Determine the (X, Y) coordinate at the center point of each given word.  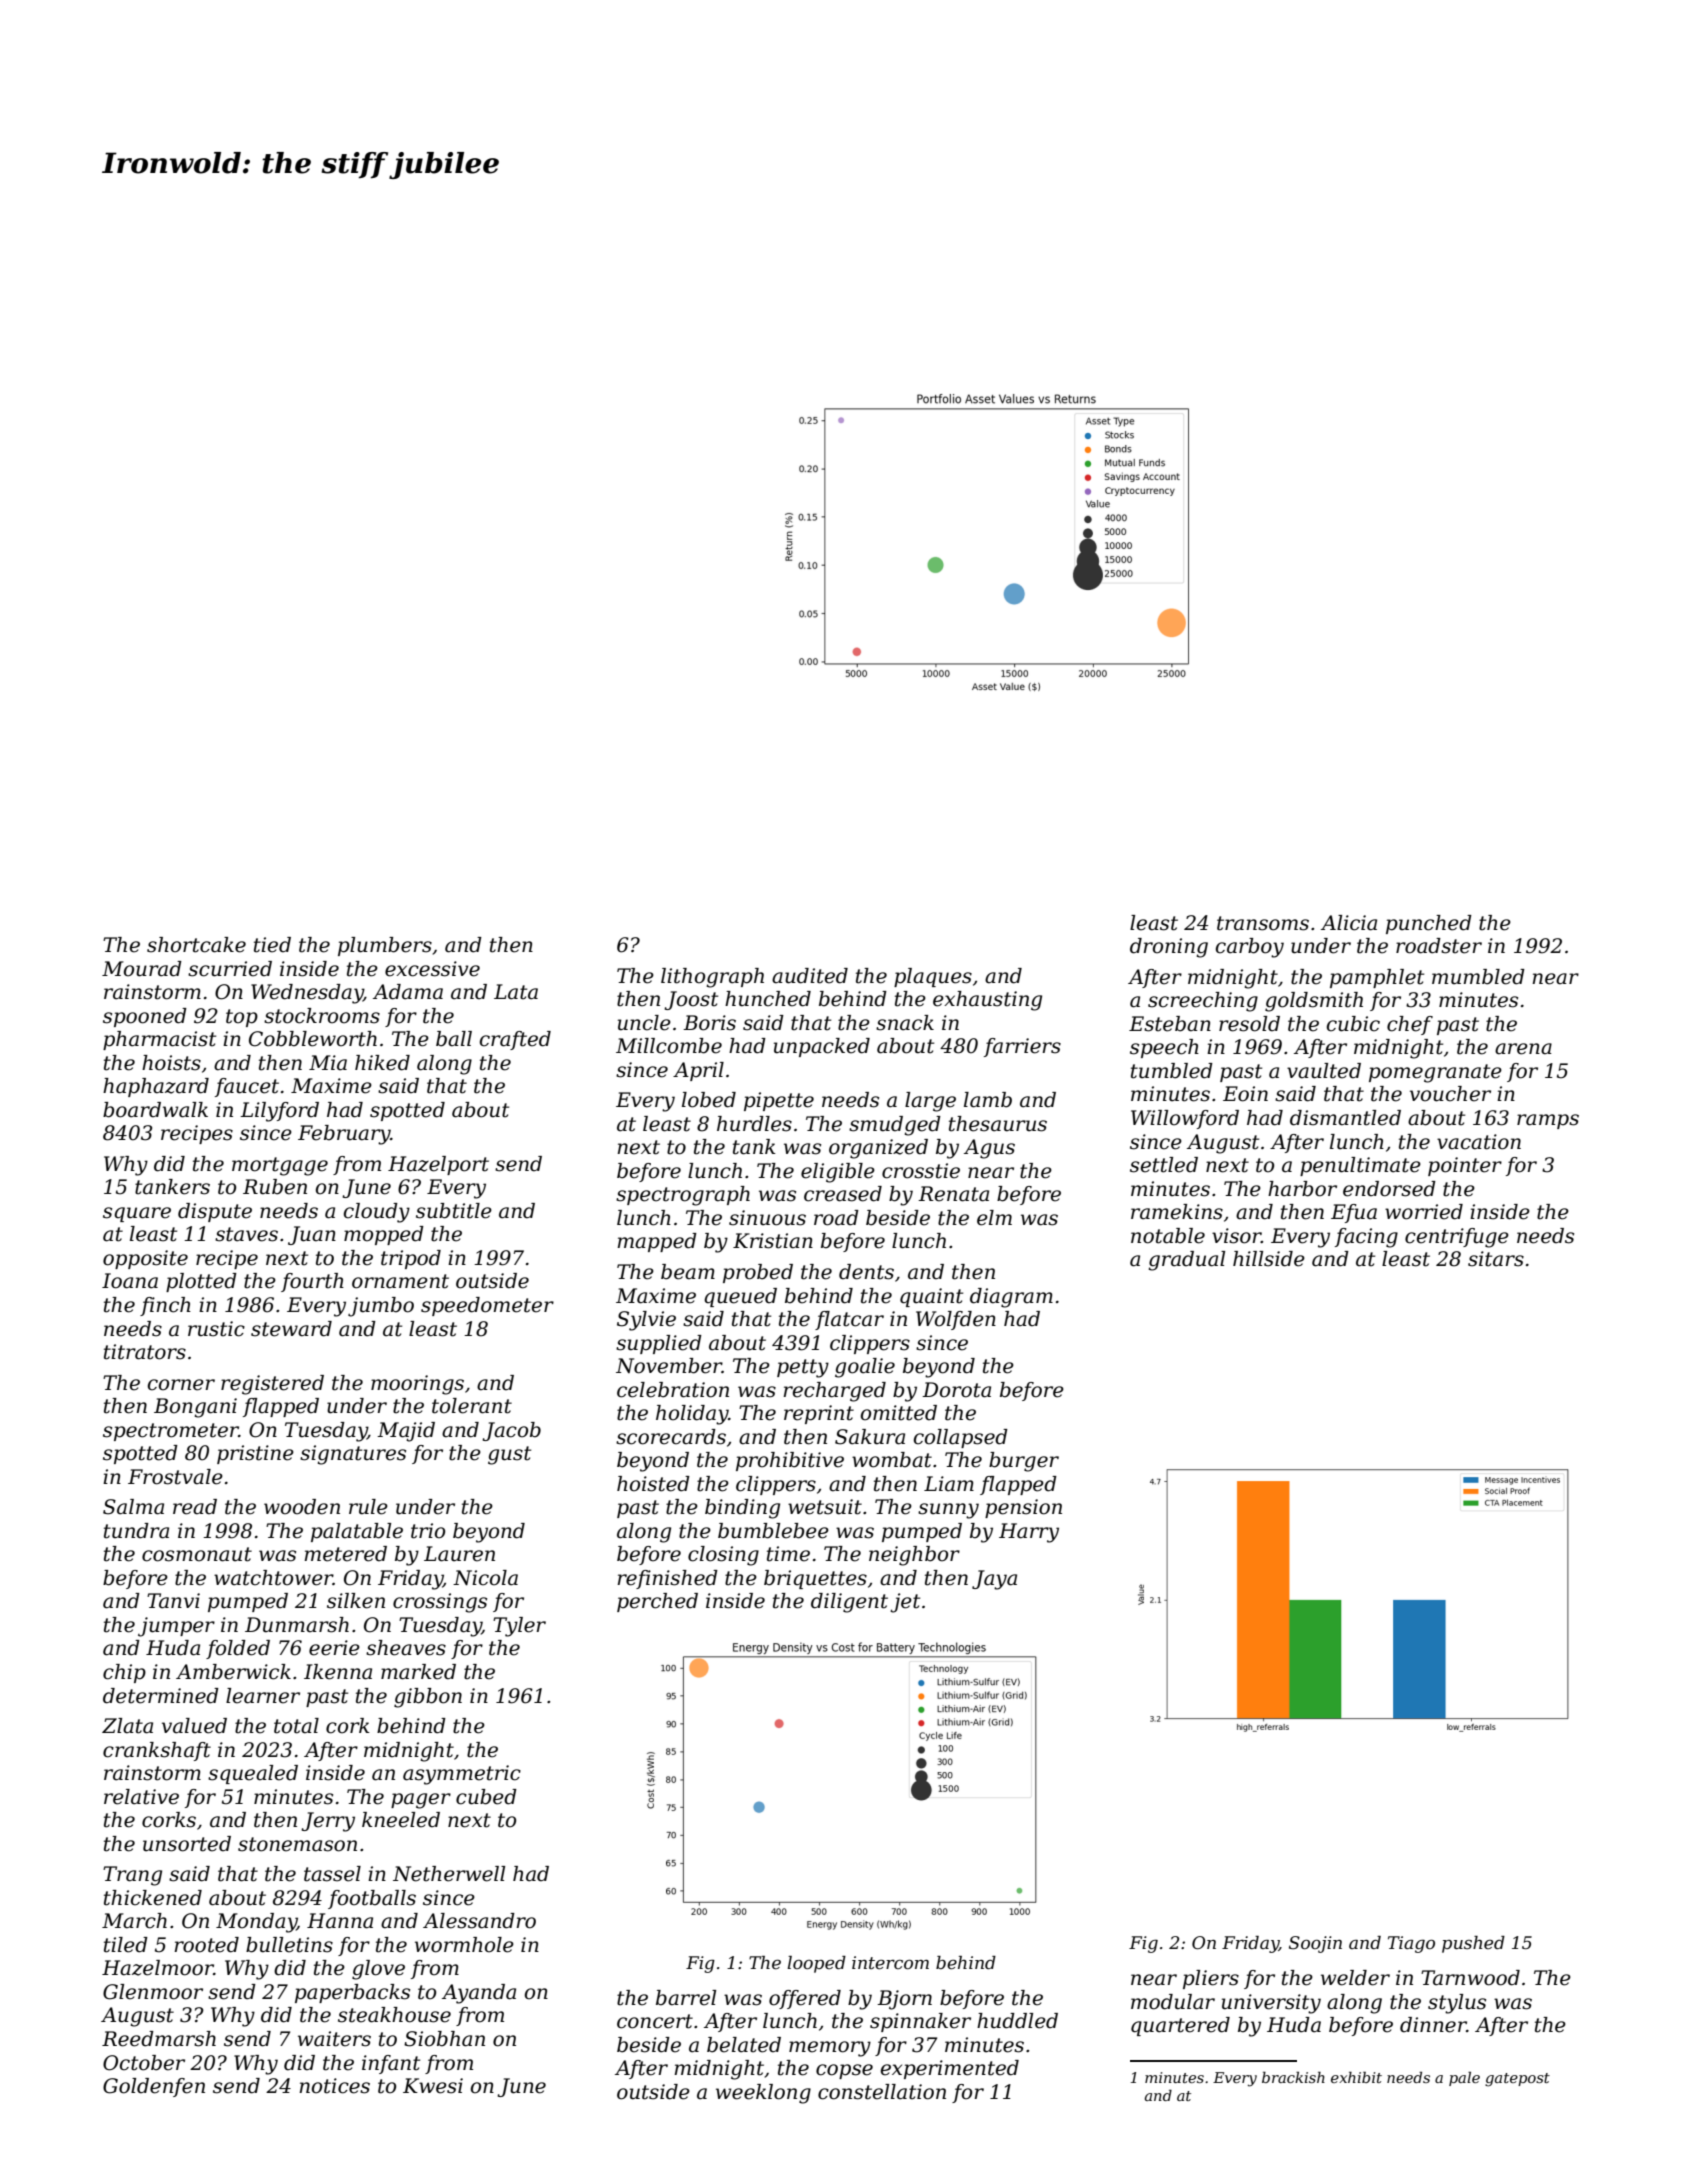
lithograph (712, 978)
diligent (849, 1603)
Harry (1029, 1533)
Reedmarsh (159, 2039)
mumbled (1478, 977)
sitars (1496, 1259)
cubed (486, 1797)
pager (421, 1801)
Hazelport (438, 1165)
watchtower (273, 1578)
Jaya (994, 1580)
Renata (953, 1194)
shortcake (196, 945)
